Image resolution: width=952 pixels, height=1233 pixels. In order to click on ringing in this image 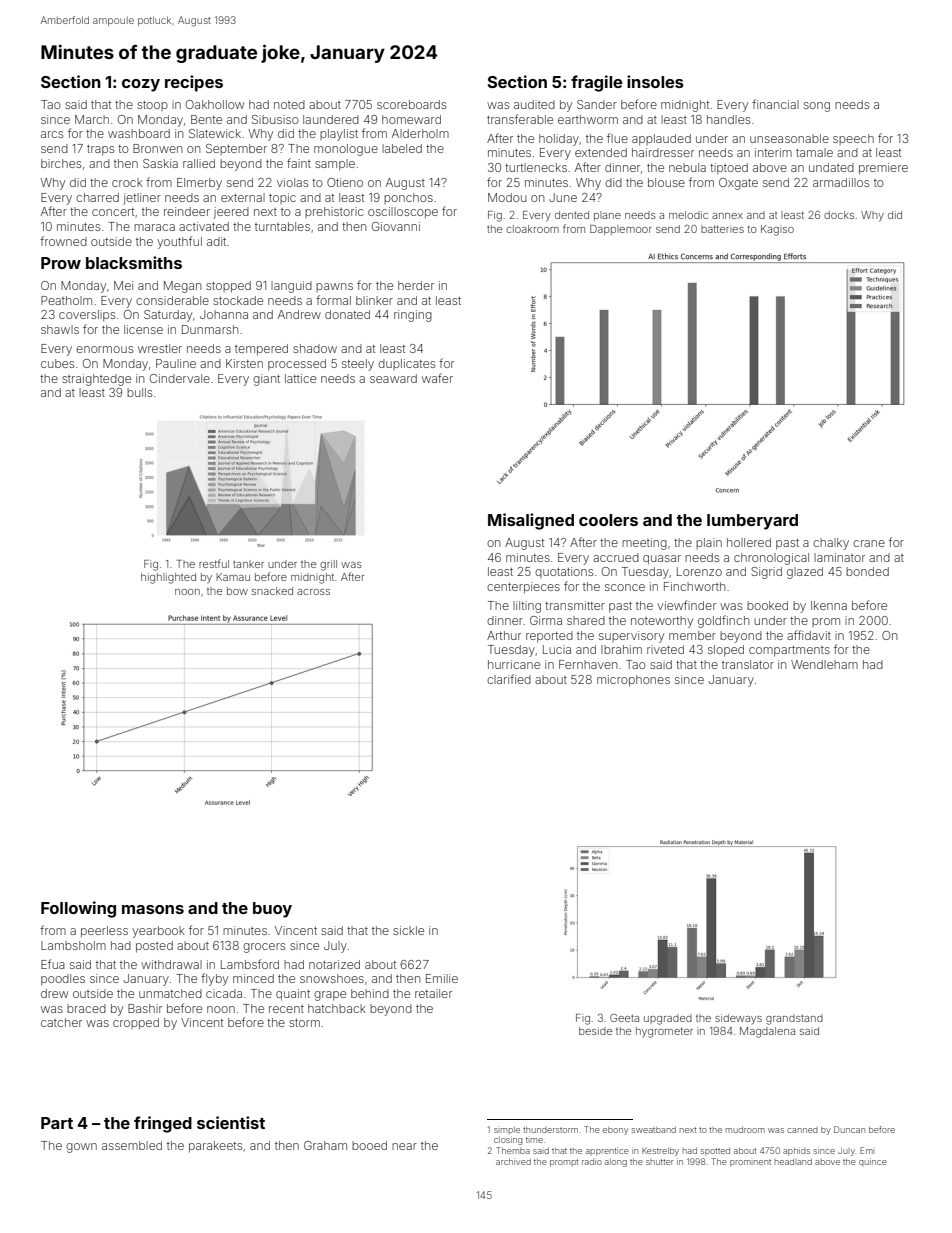, I will do `click(413, 316)`.
